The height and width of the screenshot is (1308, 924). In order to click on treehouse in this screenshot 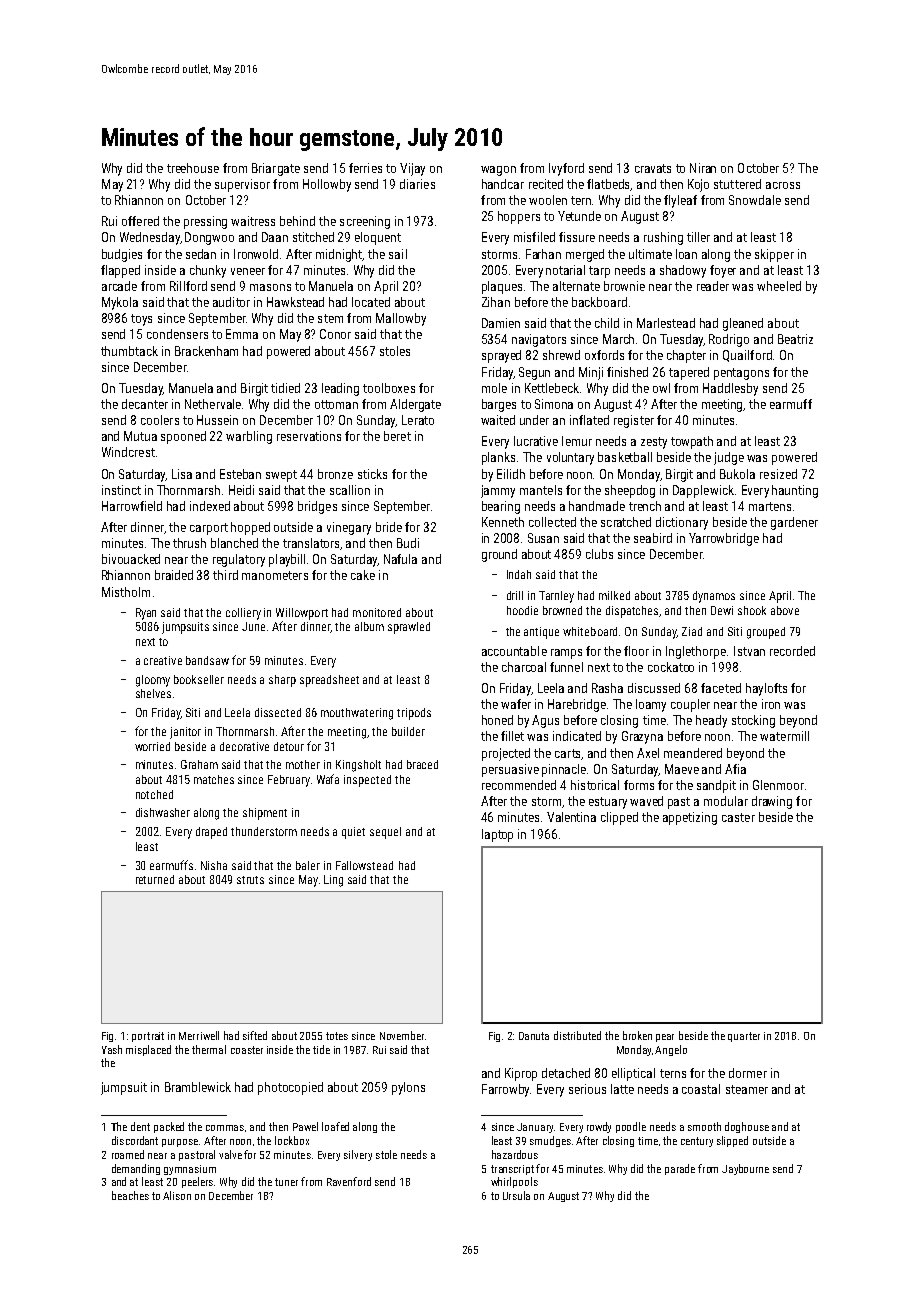, I will do `click(193, 168)`.
